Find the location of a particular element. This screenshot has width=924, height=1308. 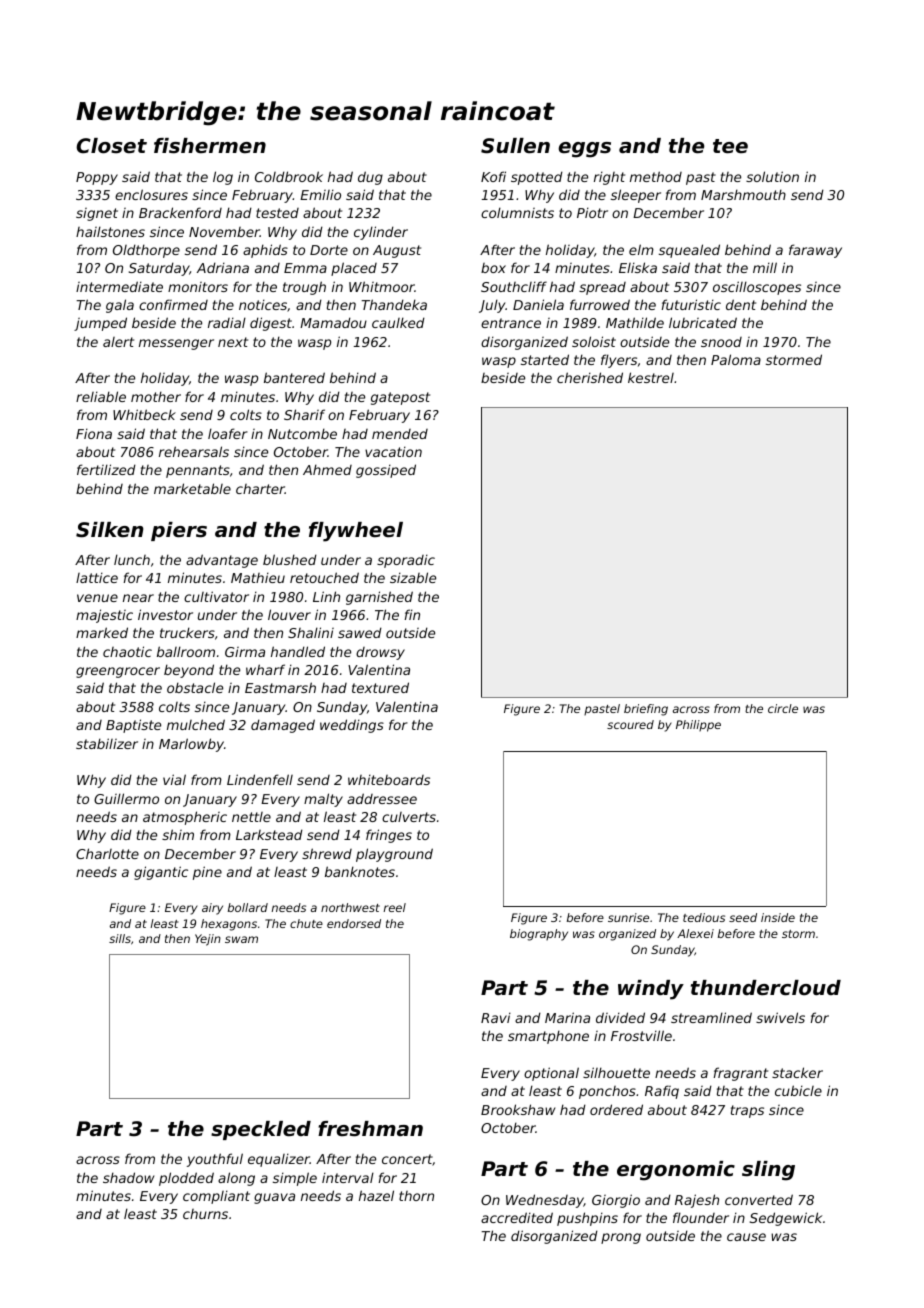

fishermen is located at coordinates (210, 146).
